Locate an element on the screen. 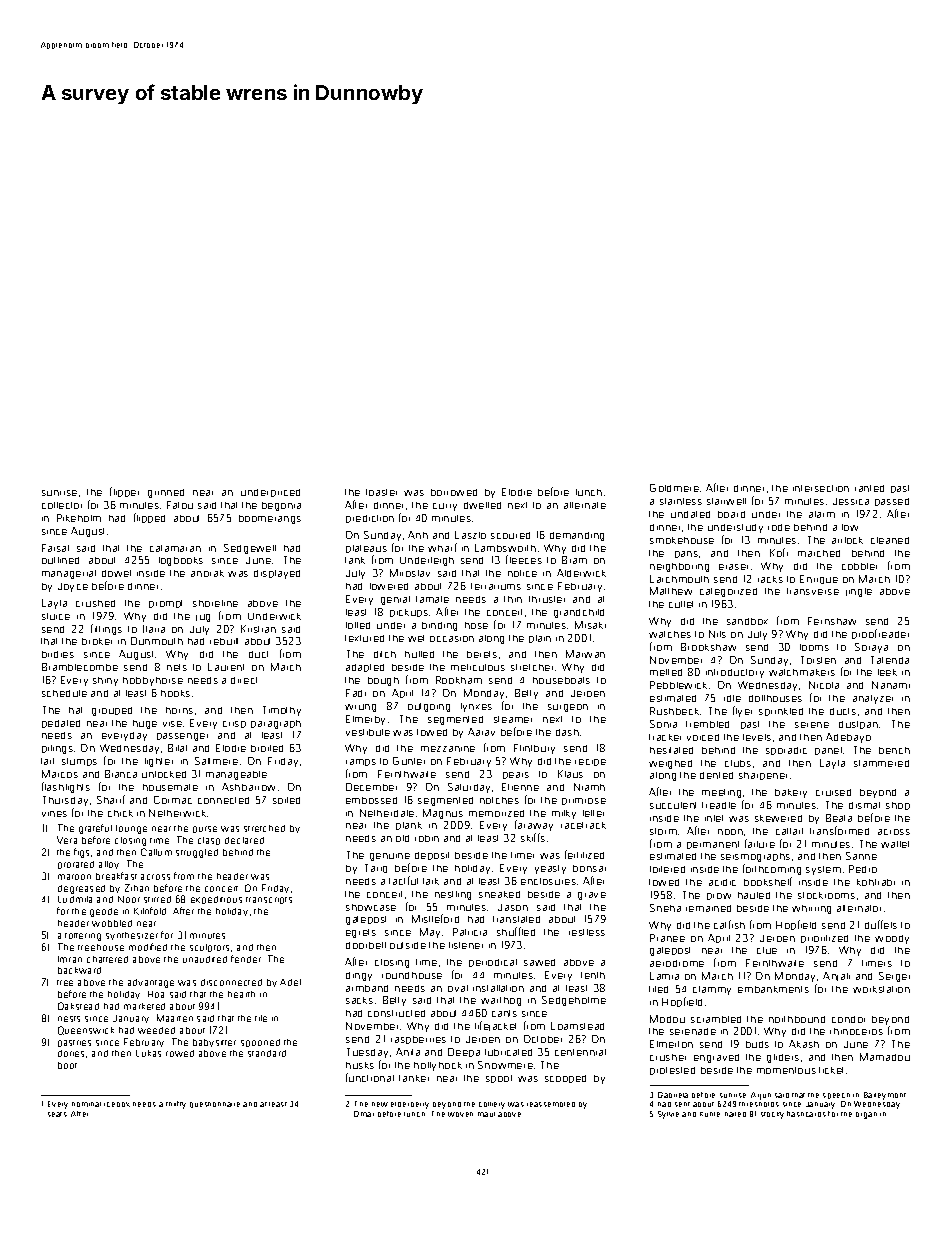 Image resolution: width=952 pixels, height=1233 pixels. intersection is located at coordinates (821, 488).
